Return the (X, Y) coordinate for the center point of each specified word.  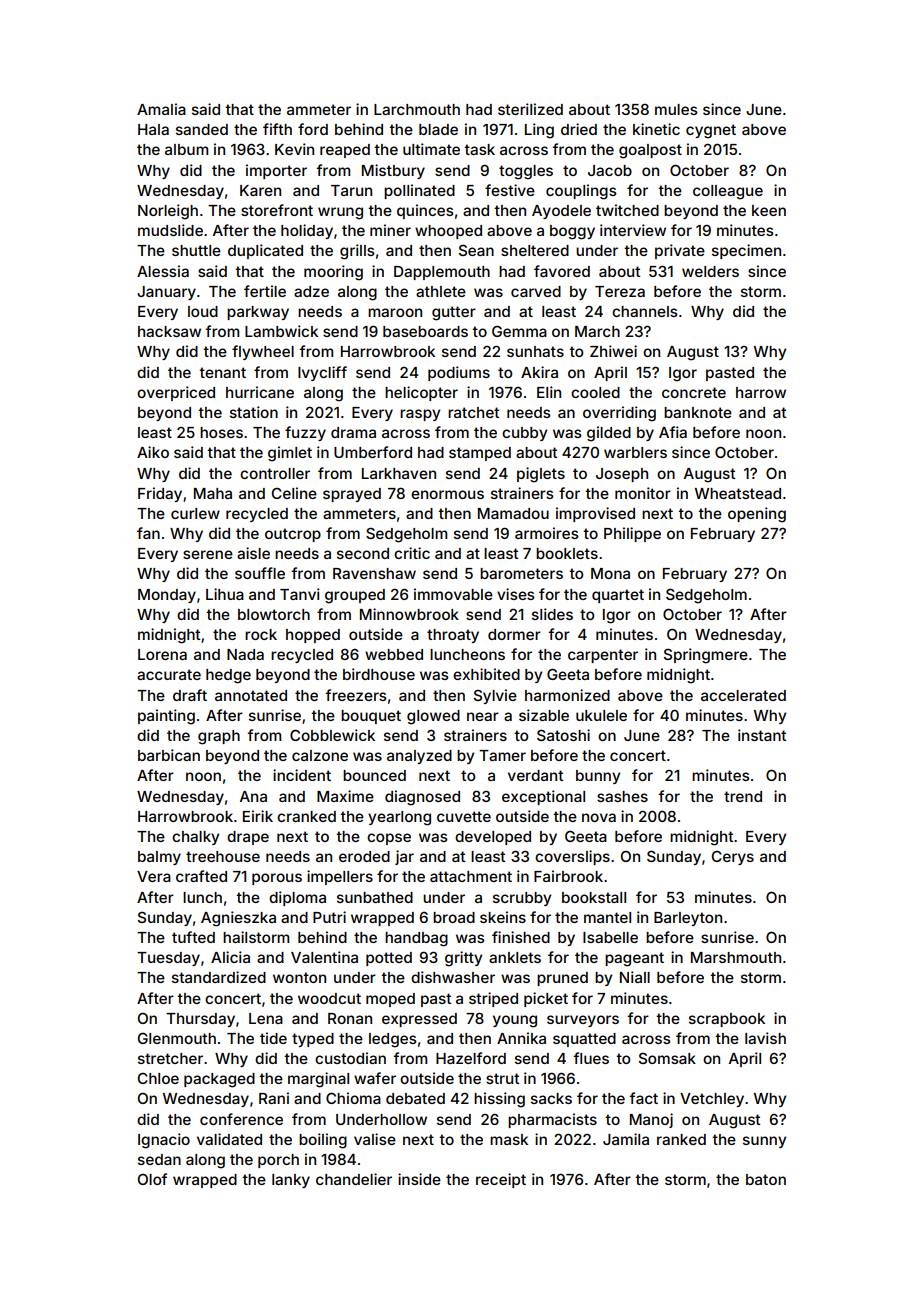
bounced (374, 775)
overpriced (176, 393)
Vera (154, 876)
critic (412, 553)
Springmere (706, 656)
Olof (152, 1179)
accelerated (743, 695)
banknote (698, 412)
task (479, 149)
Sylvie (495, 696)
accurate (169, 674)
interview (633, 230)
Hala (153, 129)
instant (762, 735)
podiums (459, 373)
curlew (195, 513)
